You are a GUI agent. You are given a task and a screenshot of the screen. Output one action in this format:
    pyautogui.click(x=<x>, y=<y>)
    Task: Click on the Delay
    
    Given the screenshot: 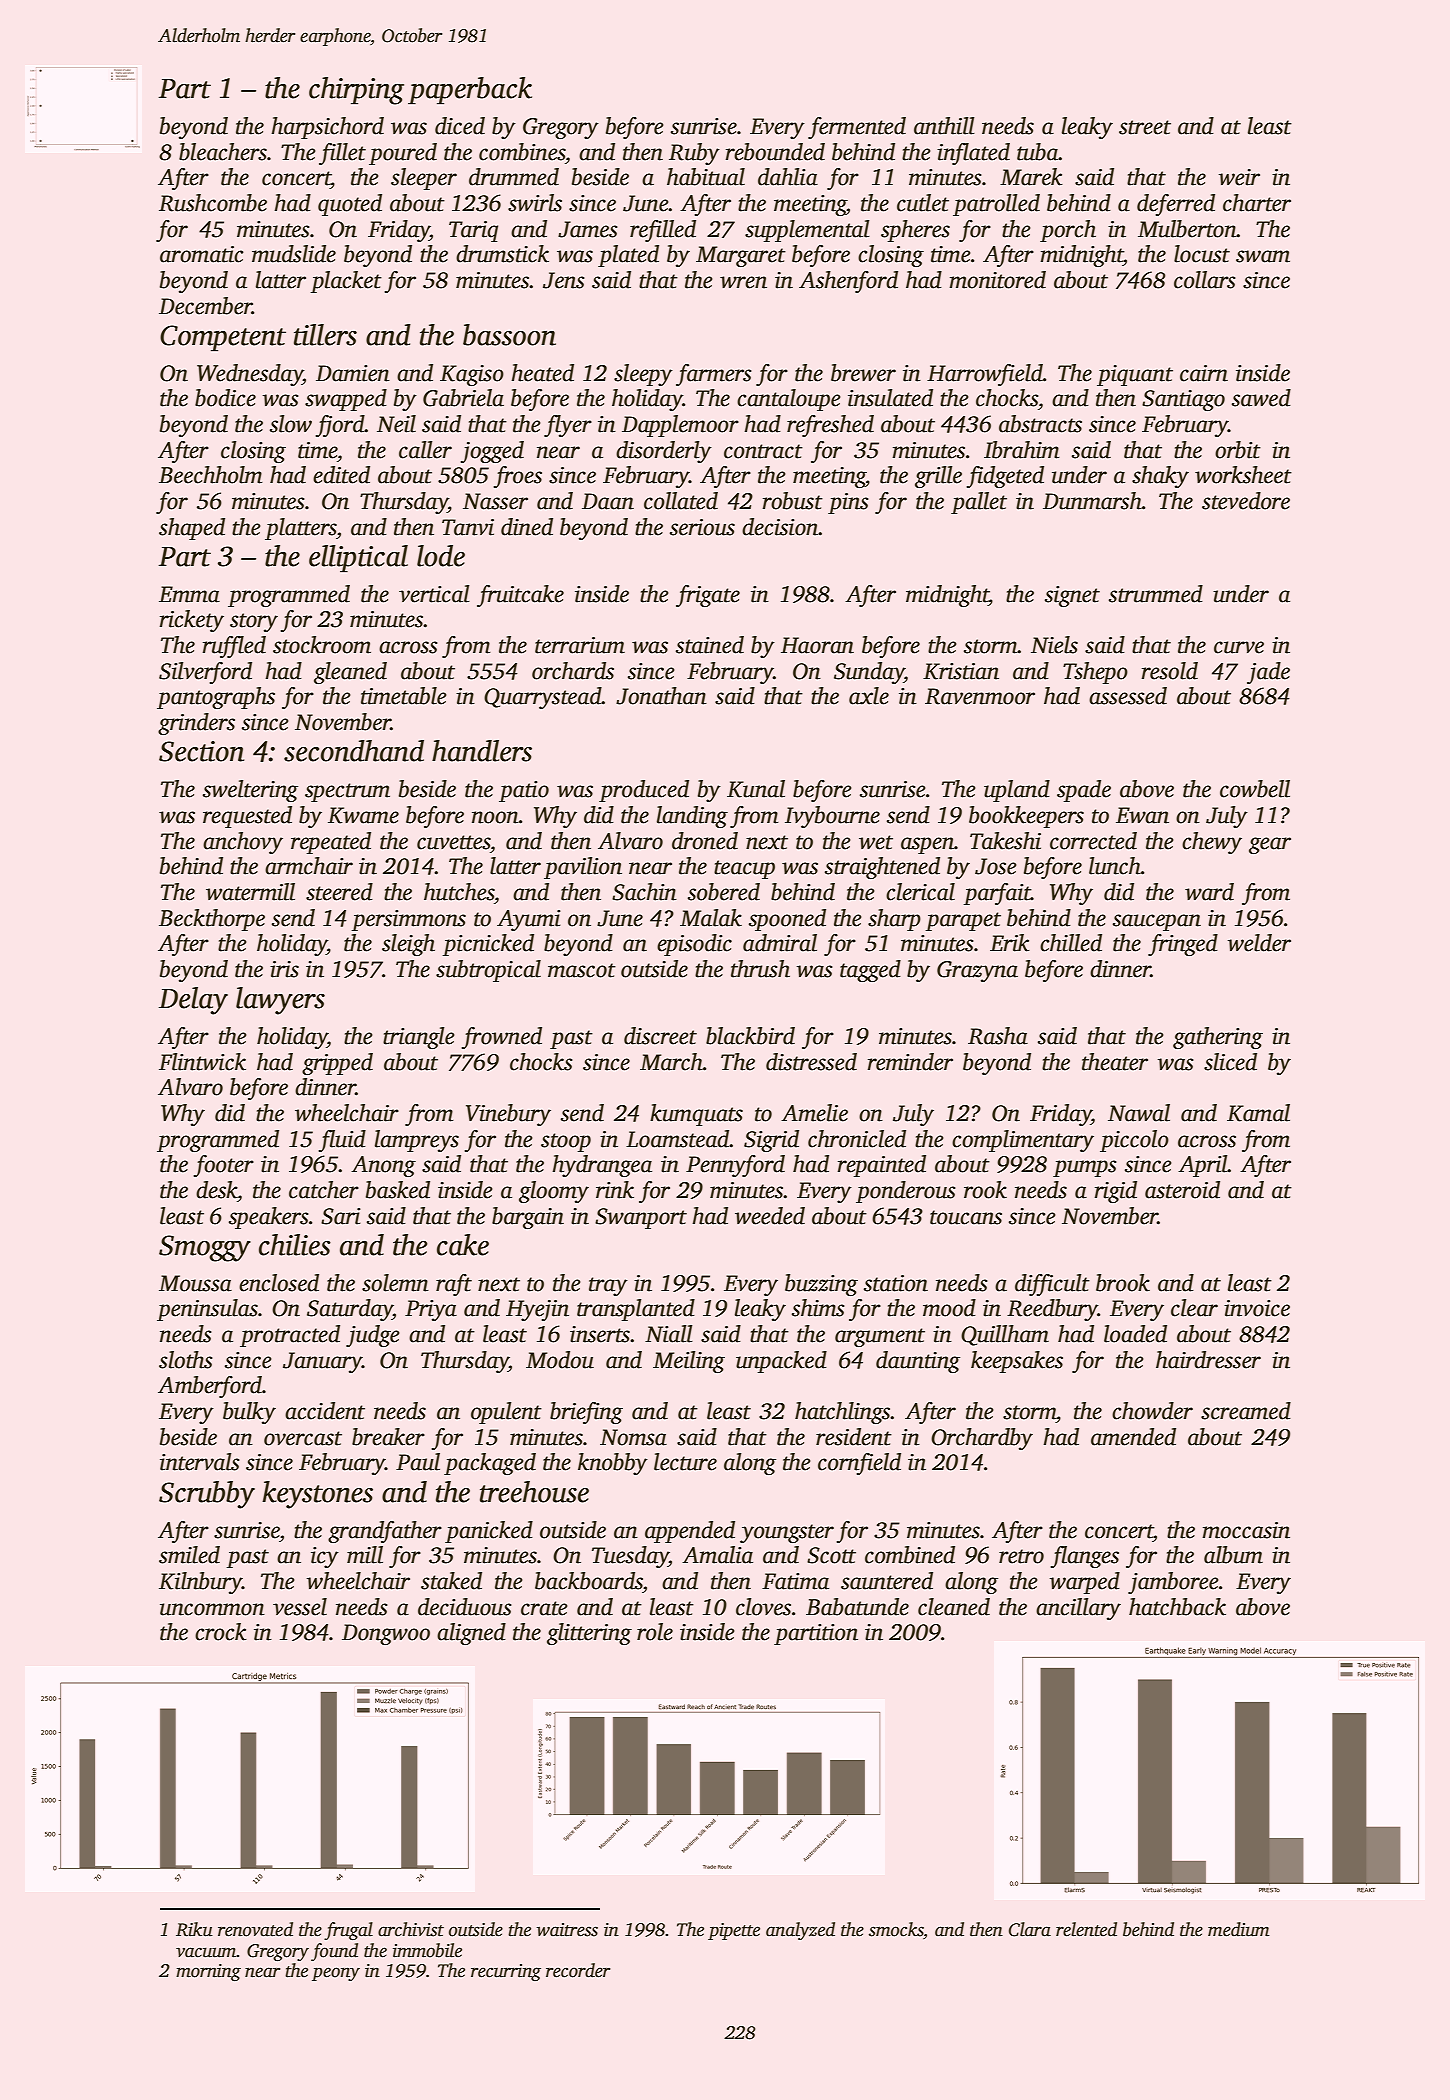 What is the action you would take?
    pyautogui.click(x=193, y=1001)
